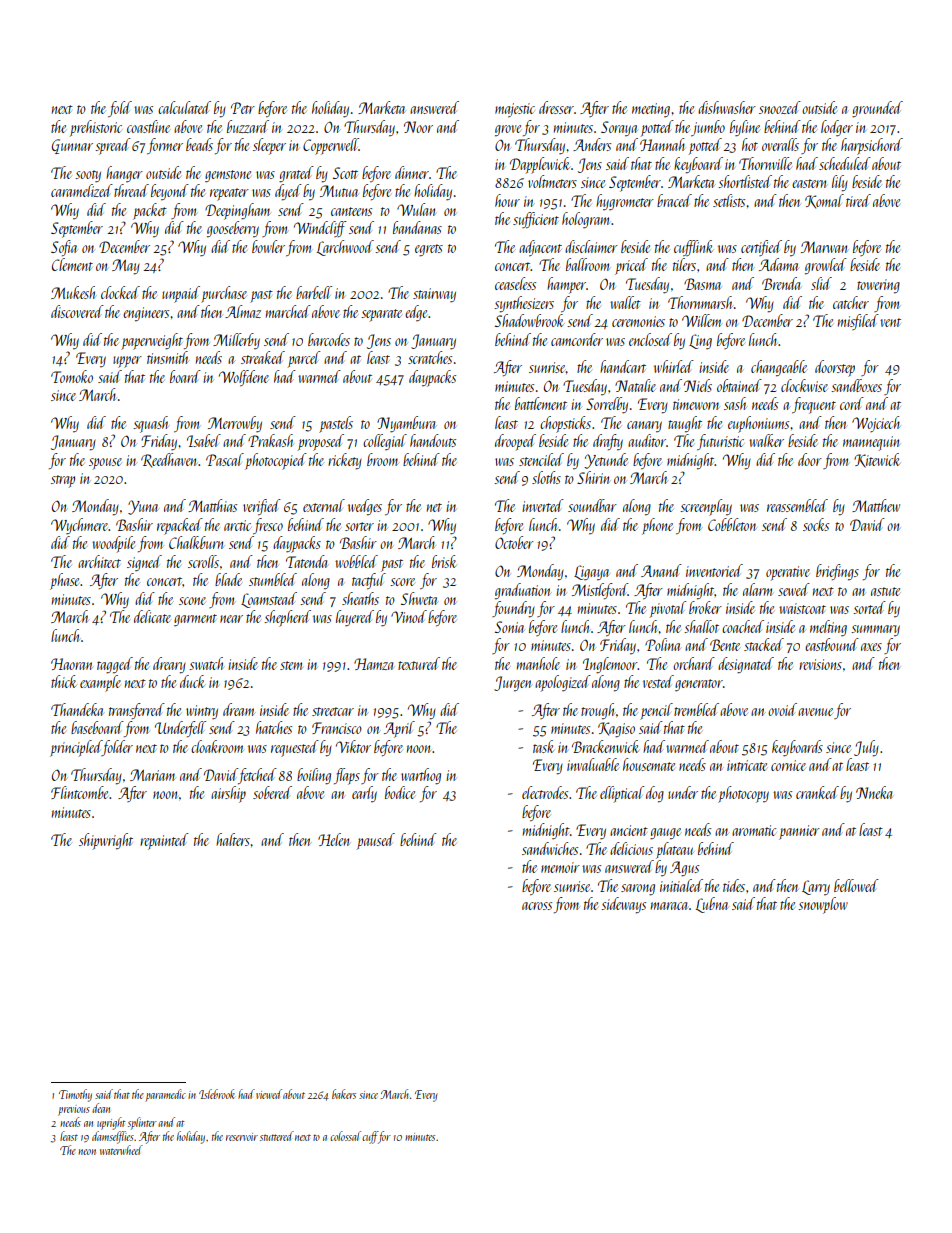  What do you see at coordinates (304, 359) in the screenshot?
I see `parcel` at bounding box center [304, 359].
